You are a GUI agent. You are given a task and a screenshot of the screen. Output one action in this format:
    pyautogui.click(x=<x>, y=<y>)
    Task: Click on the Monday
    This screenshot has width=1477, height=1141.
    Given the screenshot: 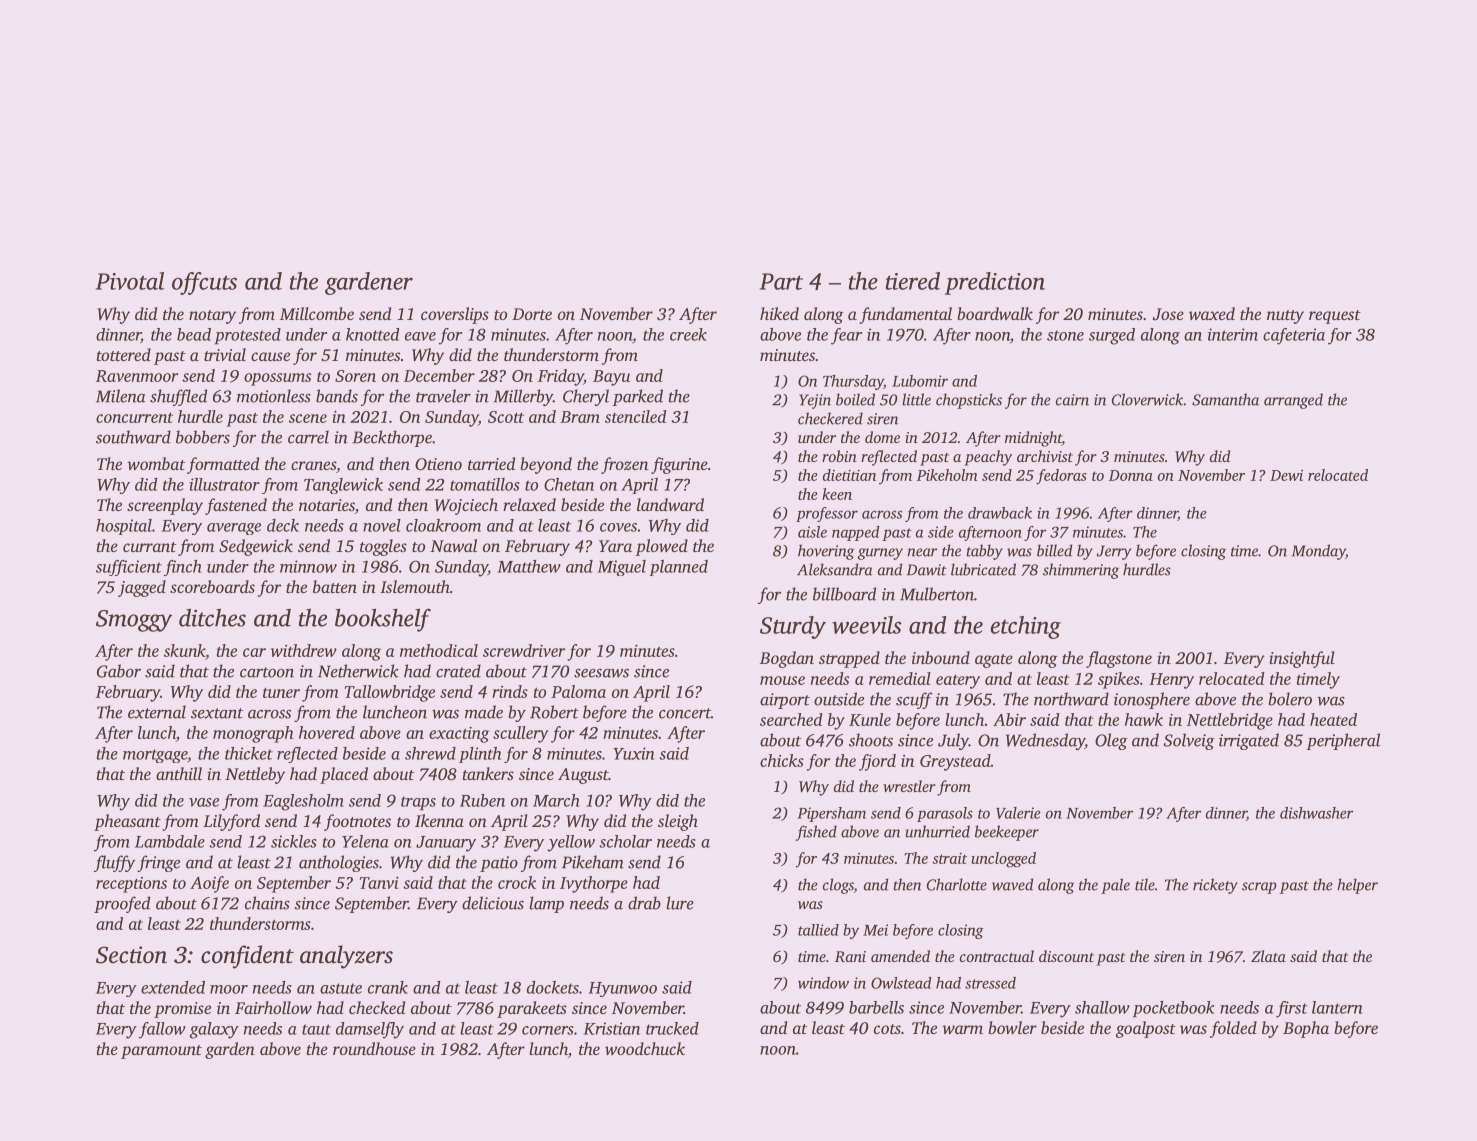 What is the action you would take?
    pyautogui.click(x=1319, y=552)
